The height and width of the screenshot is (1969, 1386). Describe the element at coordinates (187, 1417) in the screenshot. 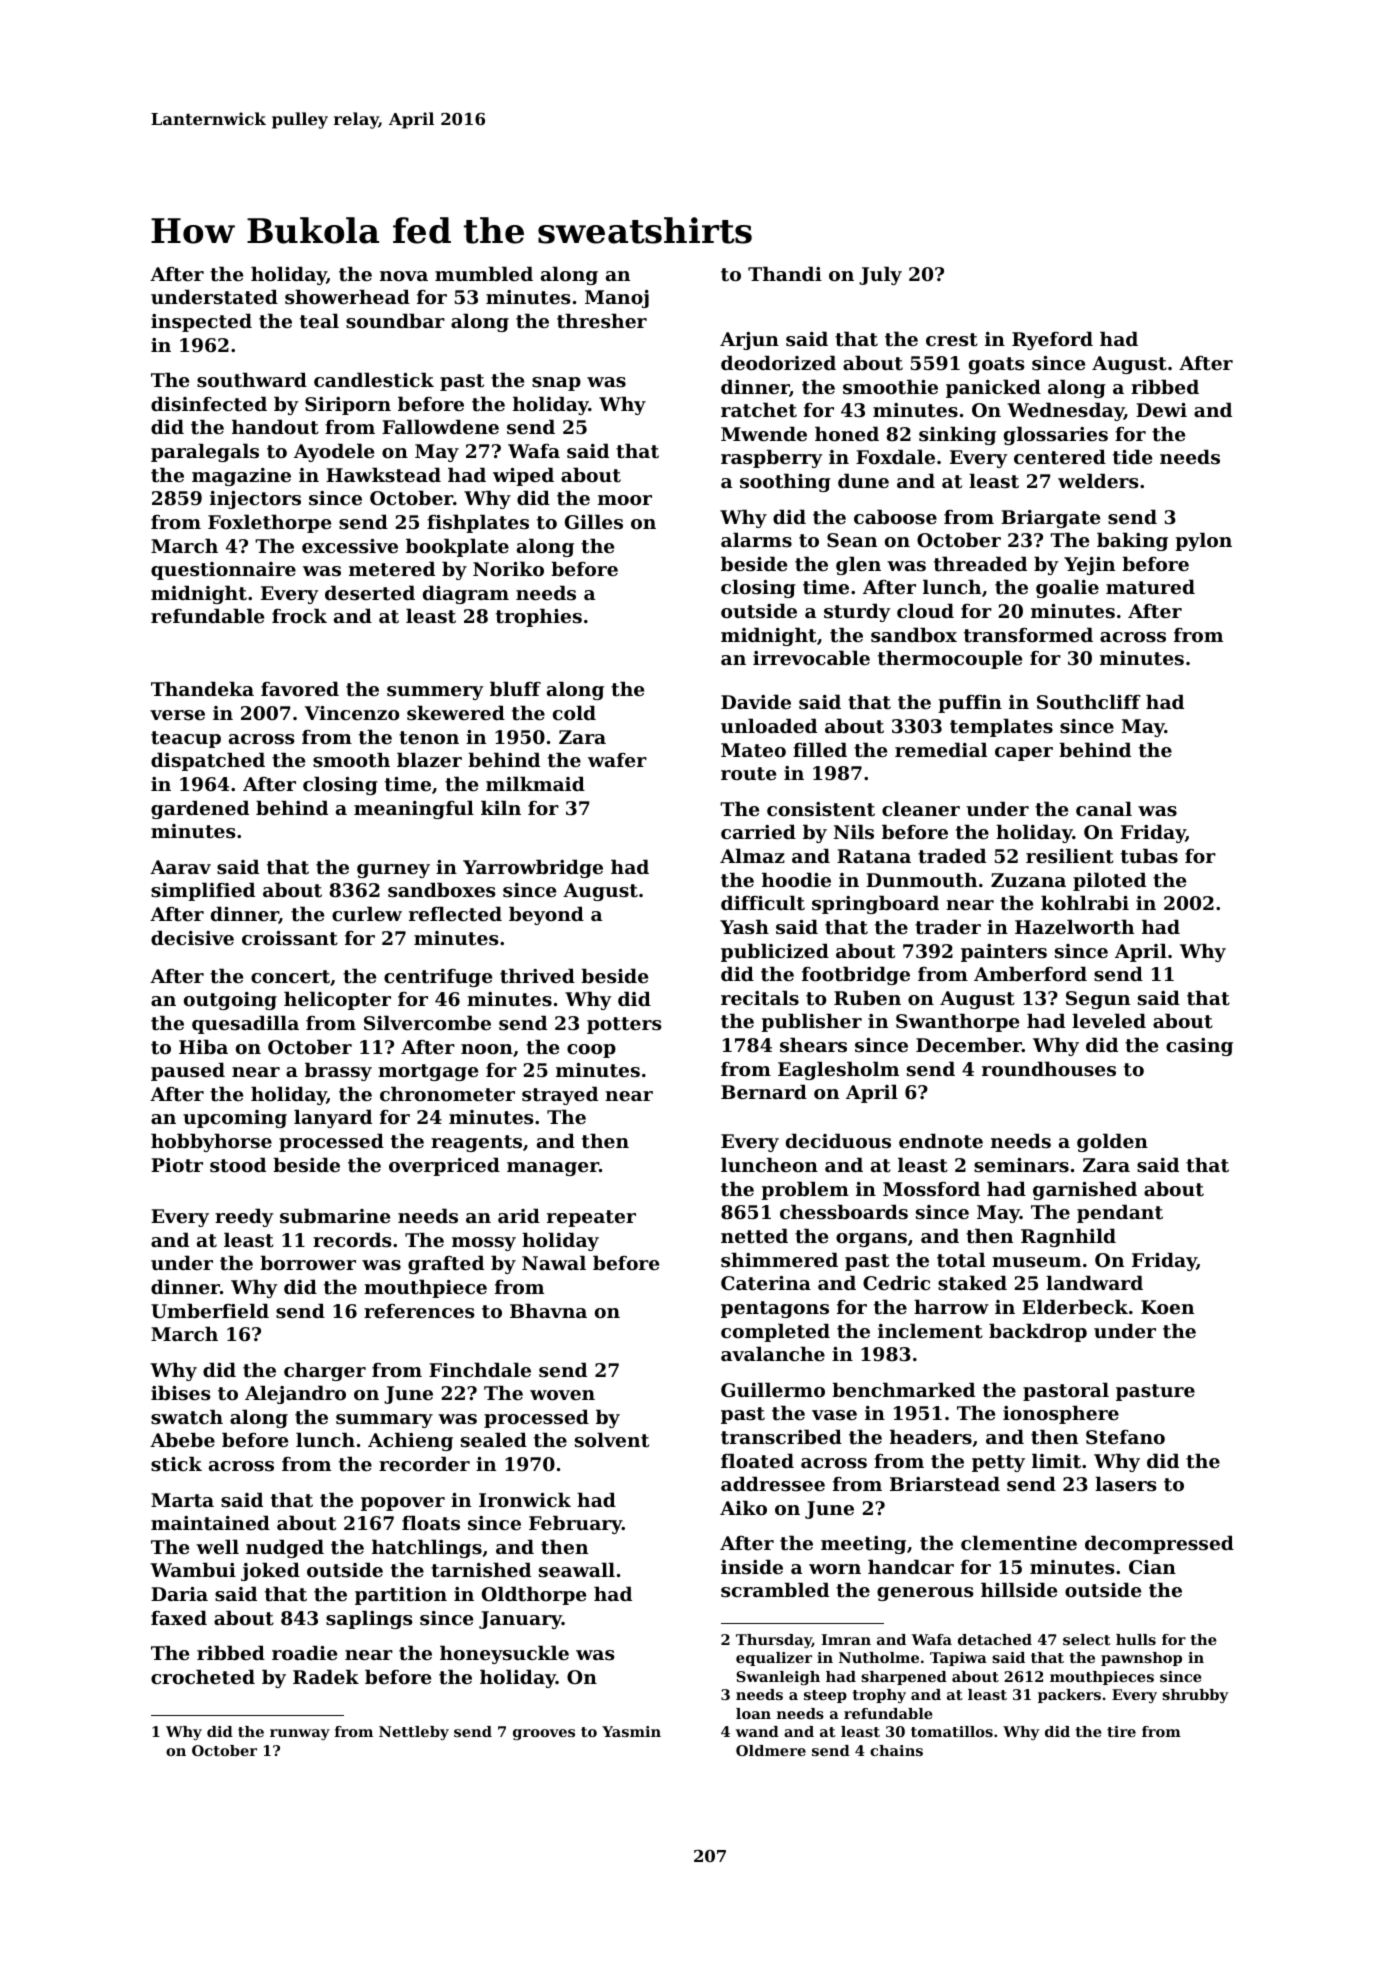

I see `swatch` at that location.
